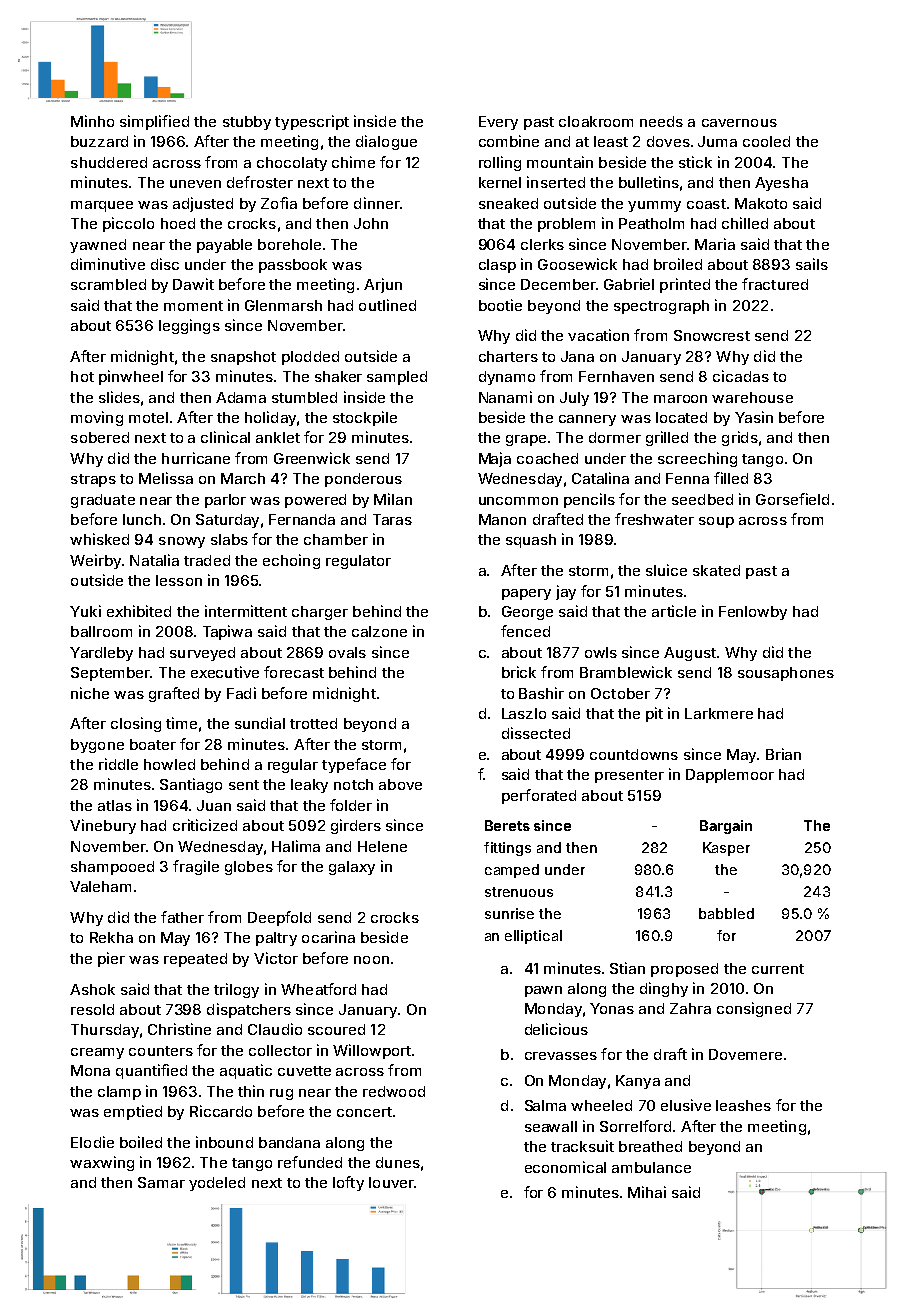  What do you see at coordinates (533, 937) in the screenshot?
I see `elliptical` at bounding box center [533, 937].
